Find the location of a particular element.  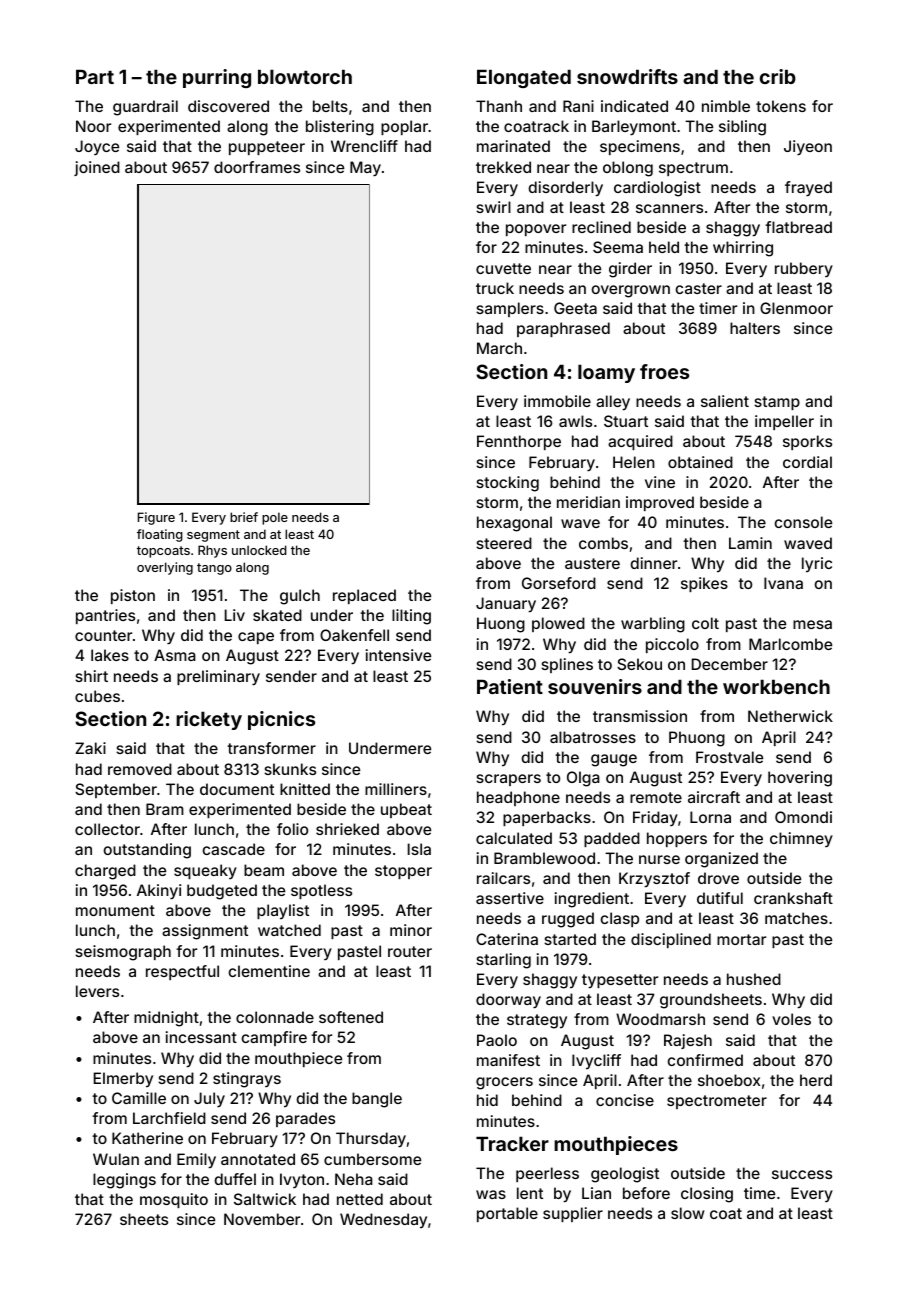

slow is located at coordinates (688, 1213).
